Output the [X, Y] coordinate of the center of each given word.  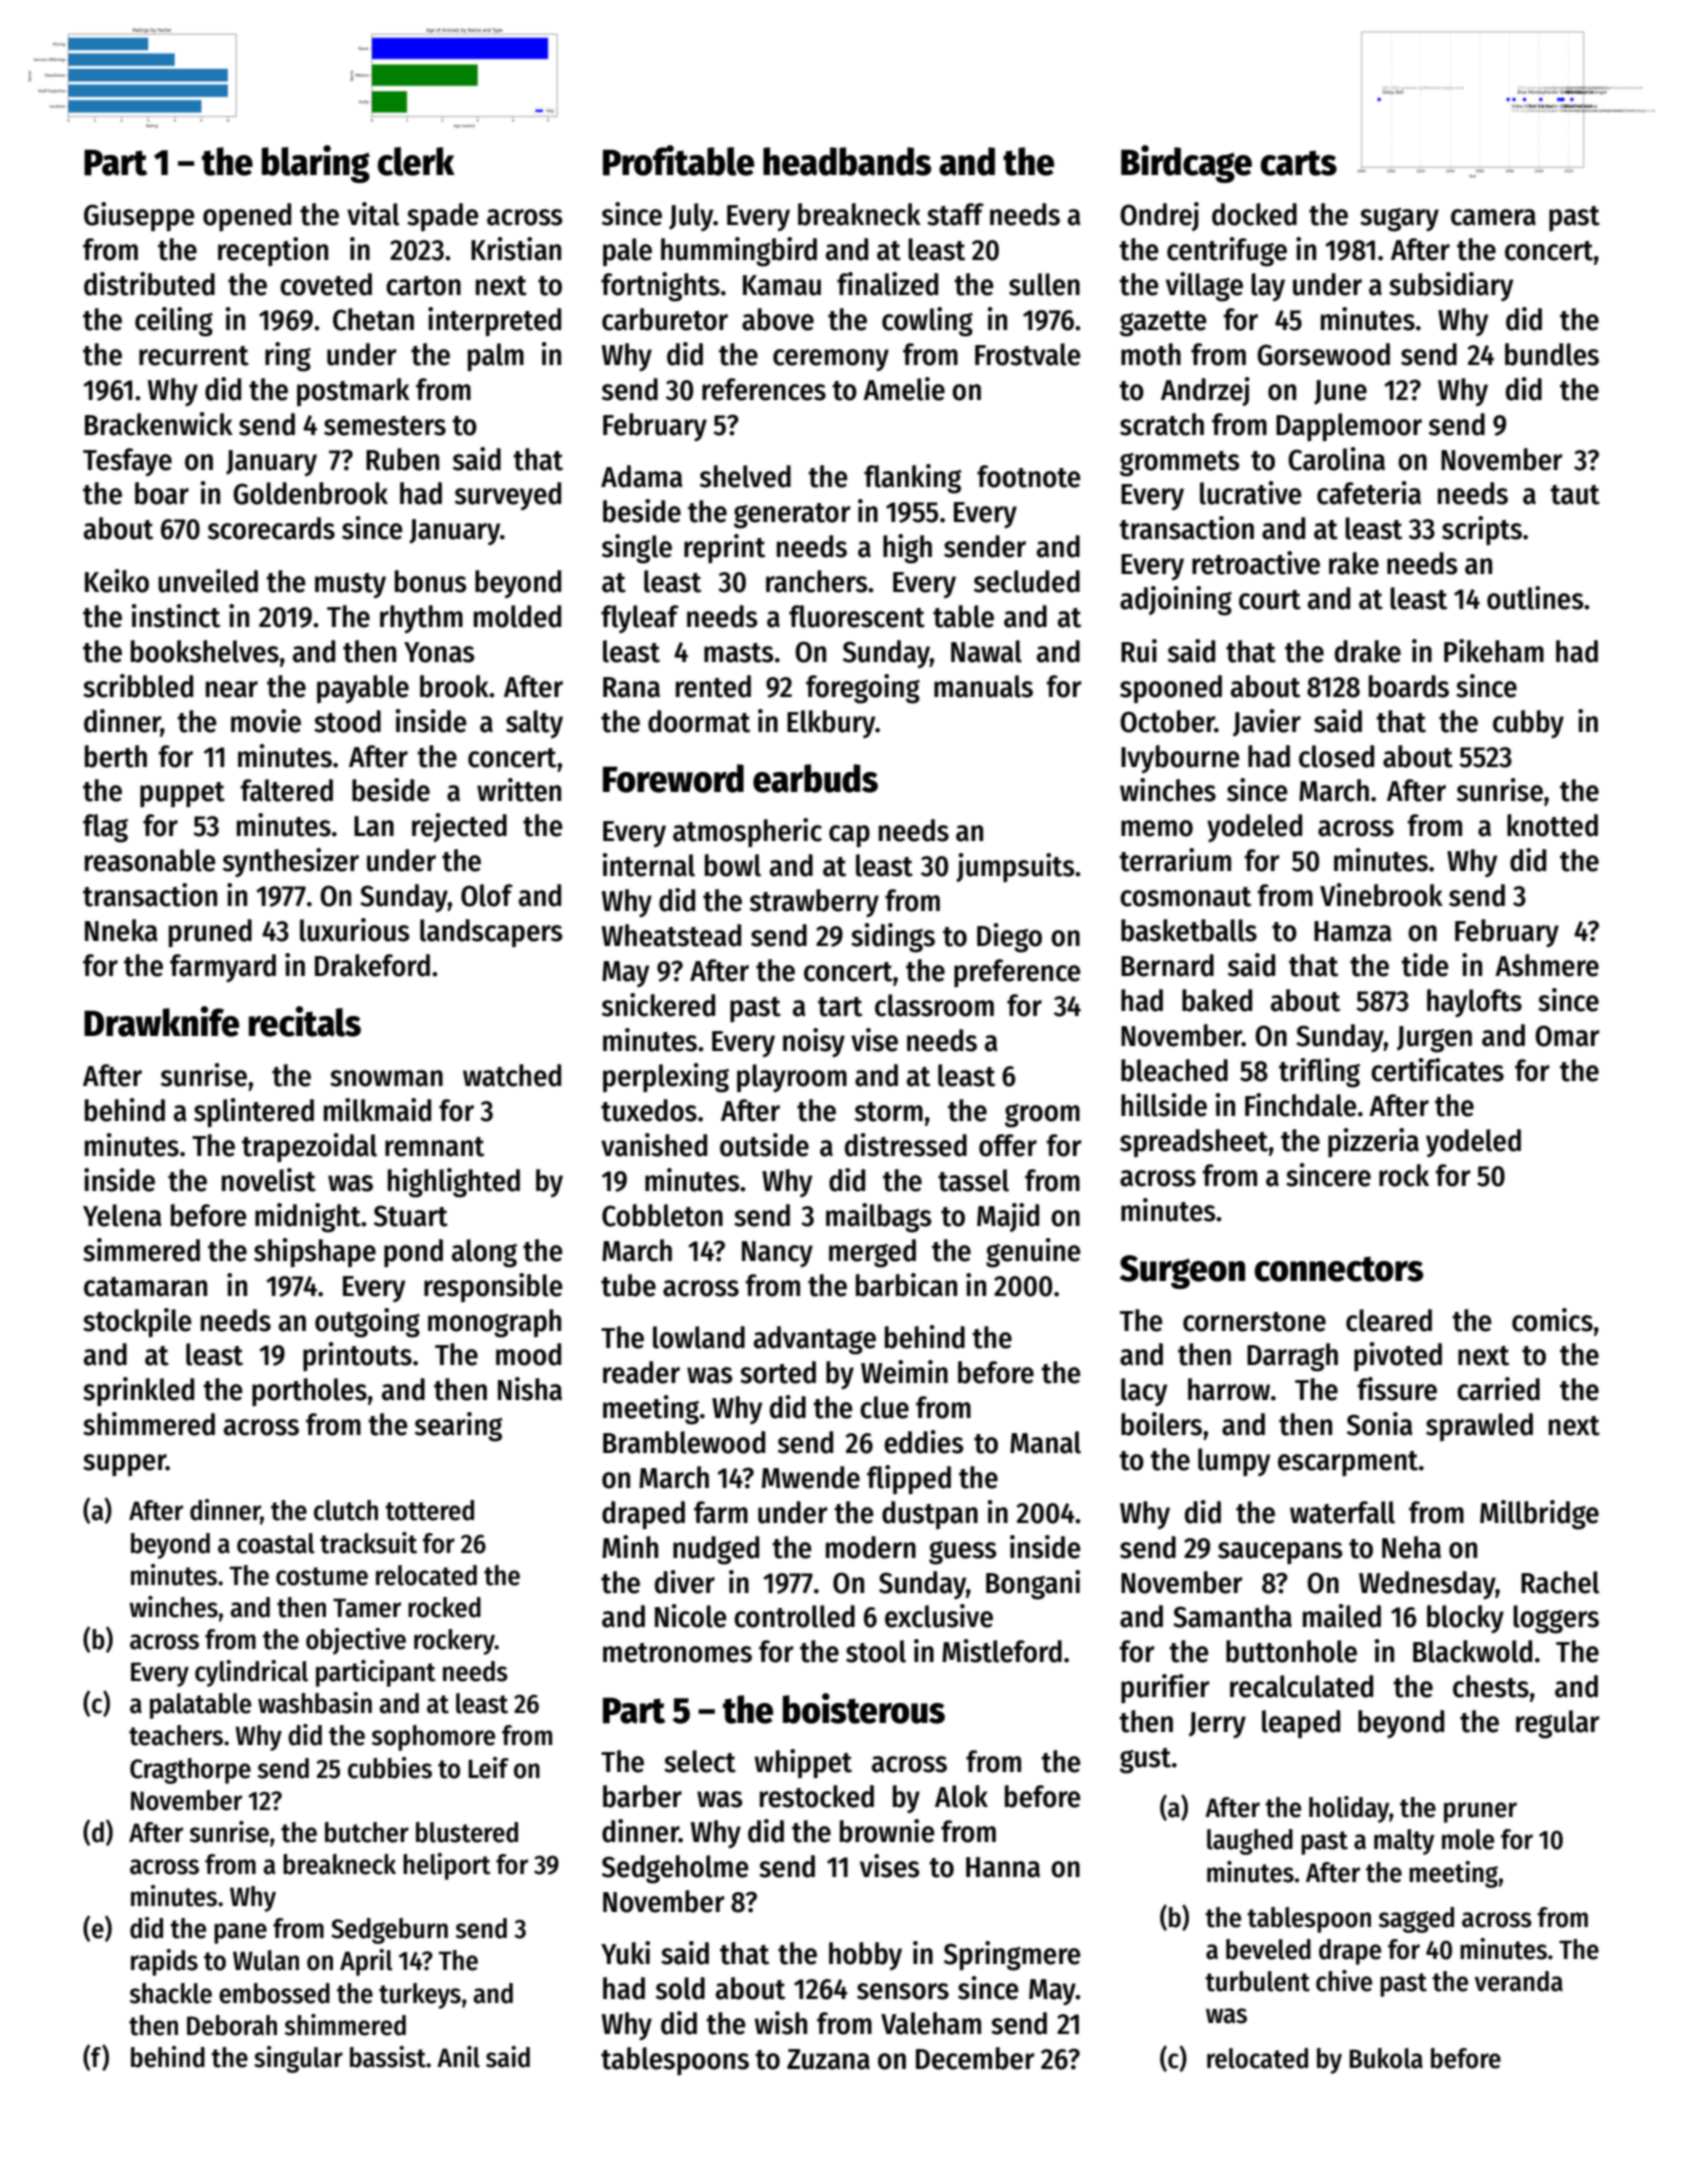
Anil [458, 2057]
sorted [778, 1372]
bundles [1552, 354]
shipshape [315, 1253]
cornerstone [1254, 1322]
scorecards [271, 528]
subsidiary [1451, 286]
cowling [927, 322]
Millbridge [1539, 1515]
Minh [630, 1546]
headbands [847, 161]
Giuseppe [139, 217]
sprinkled [138, 1392]
